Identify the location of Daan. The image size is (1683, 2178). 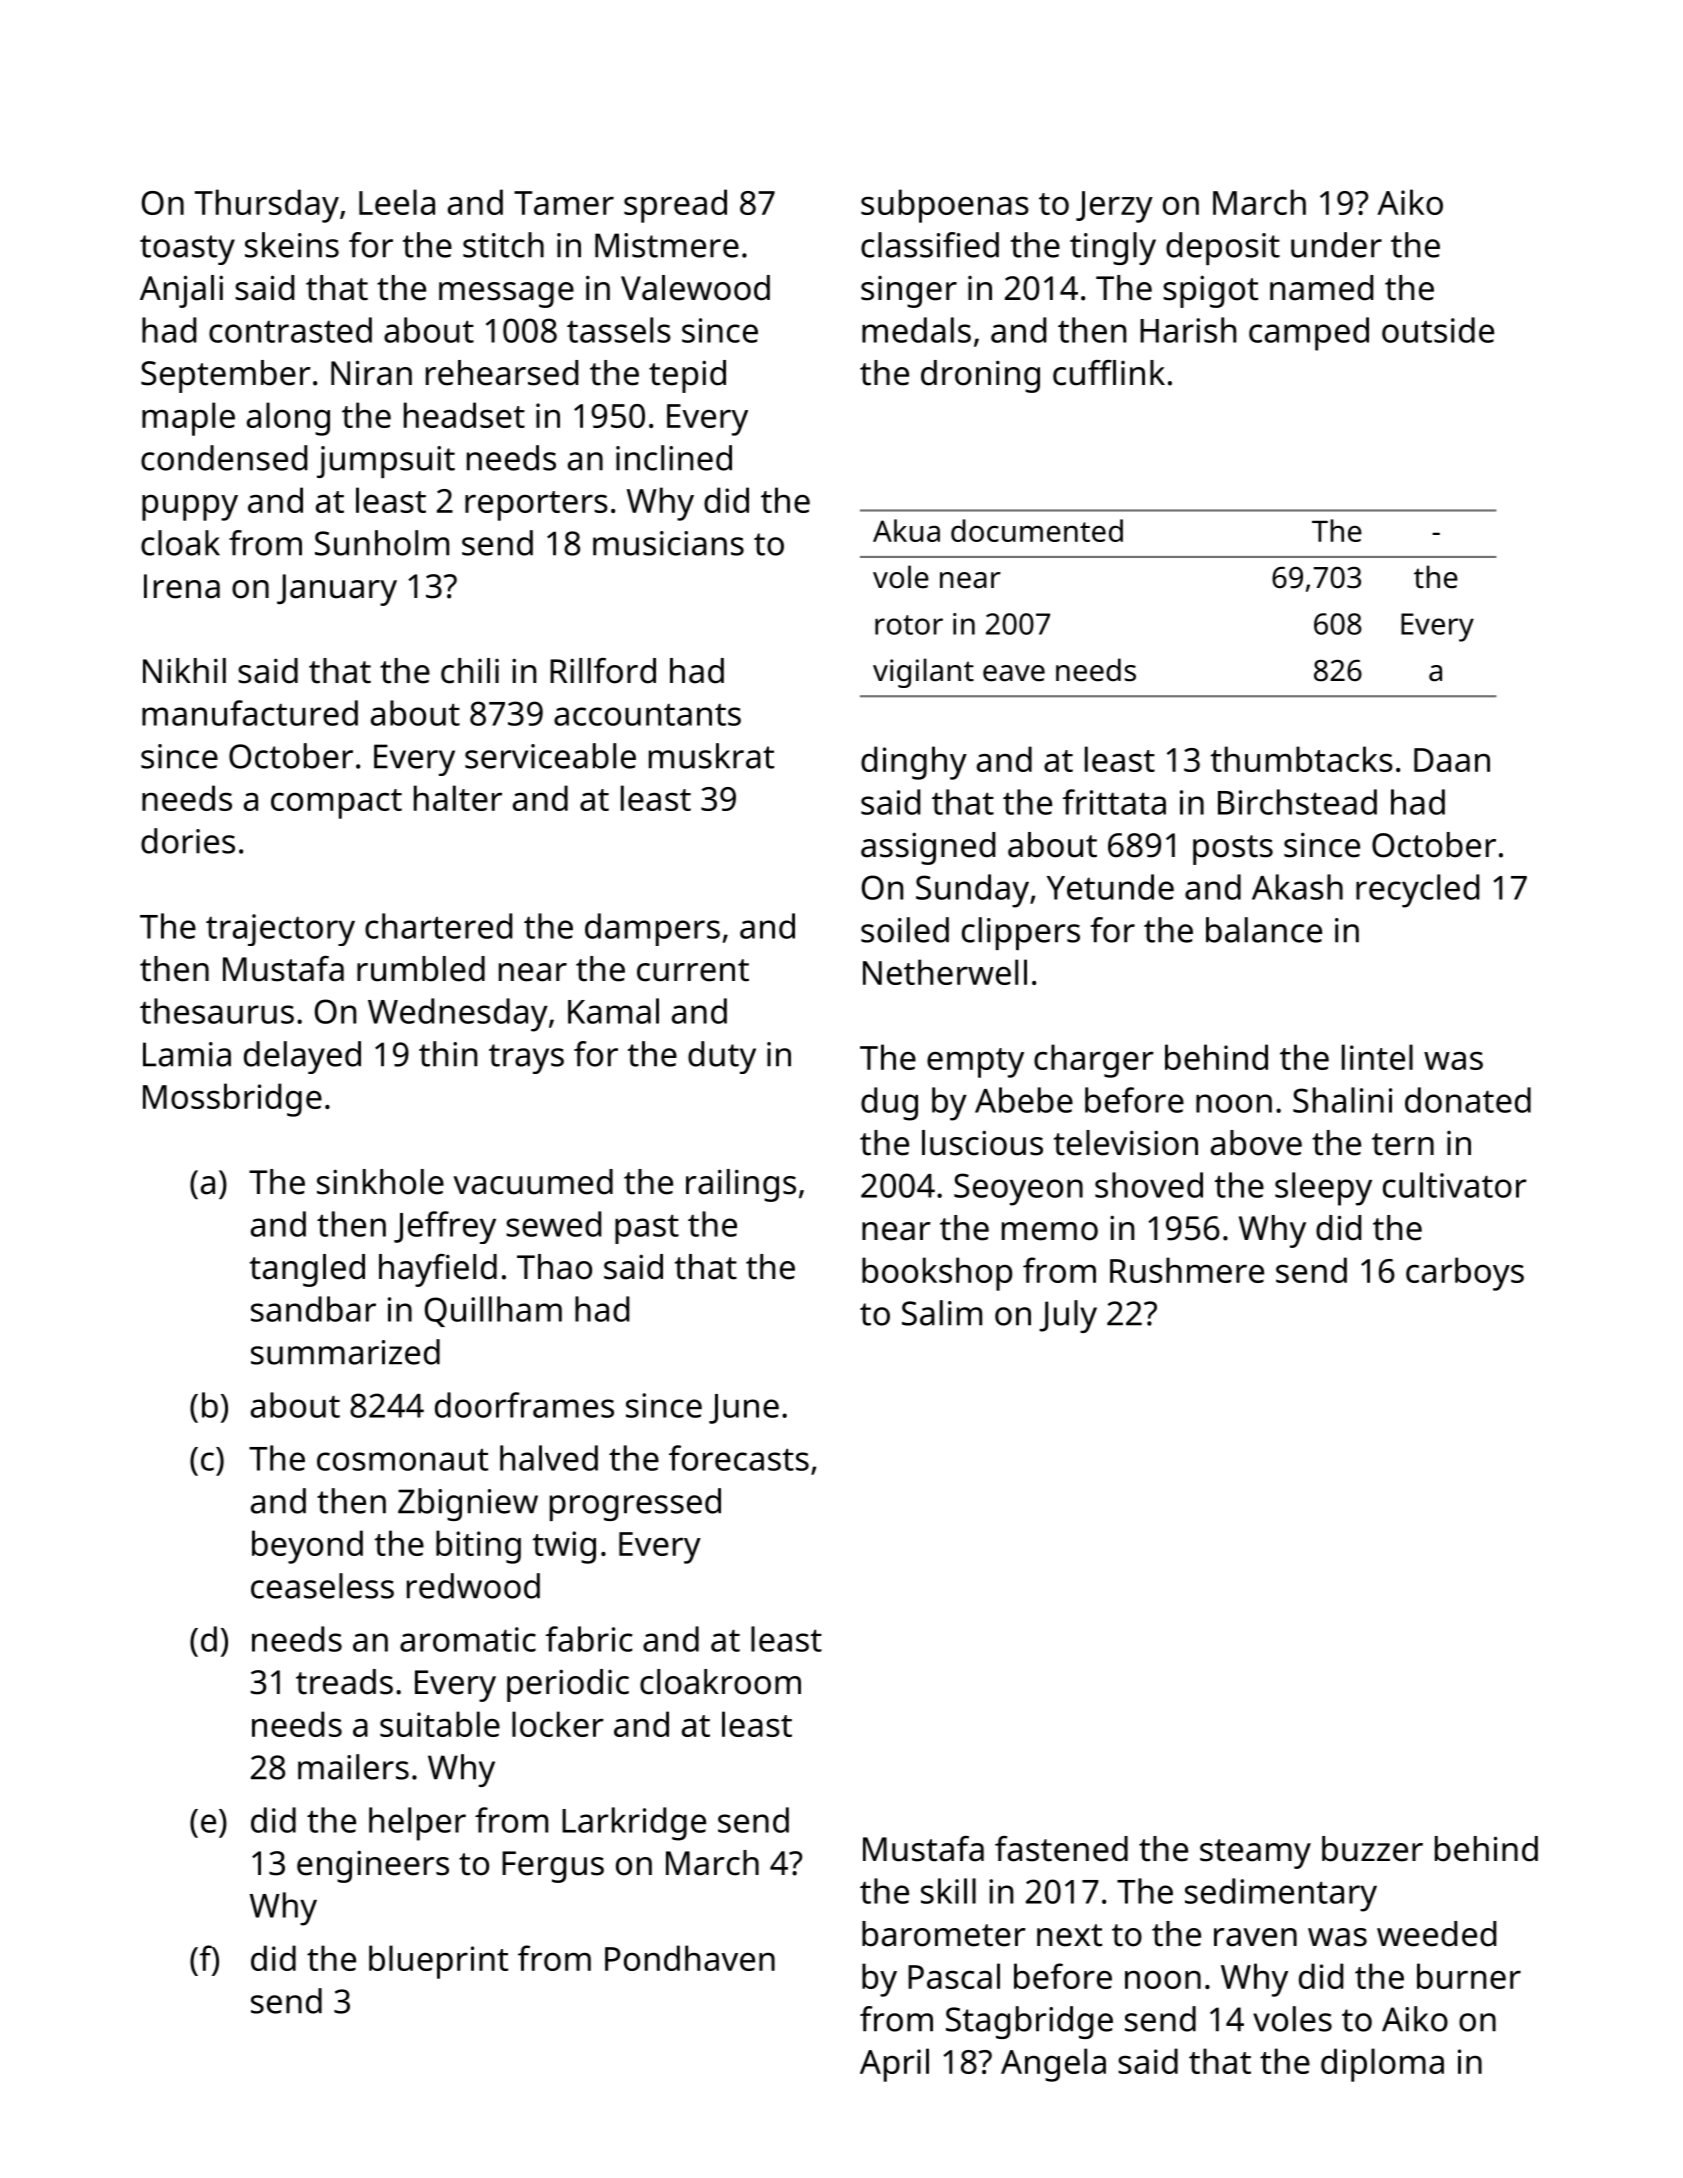
(1452, 760).
